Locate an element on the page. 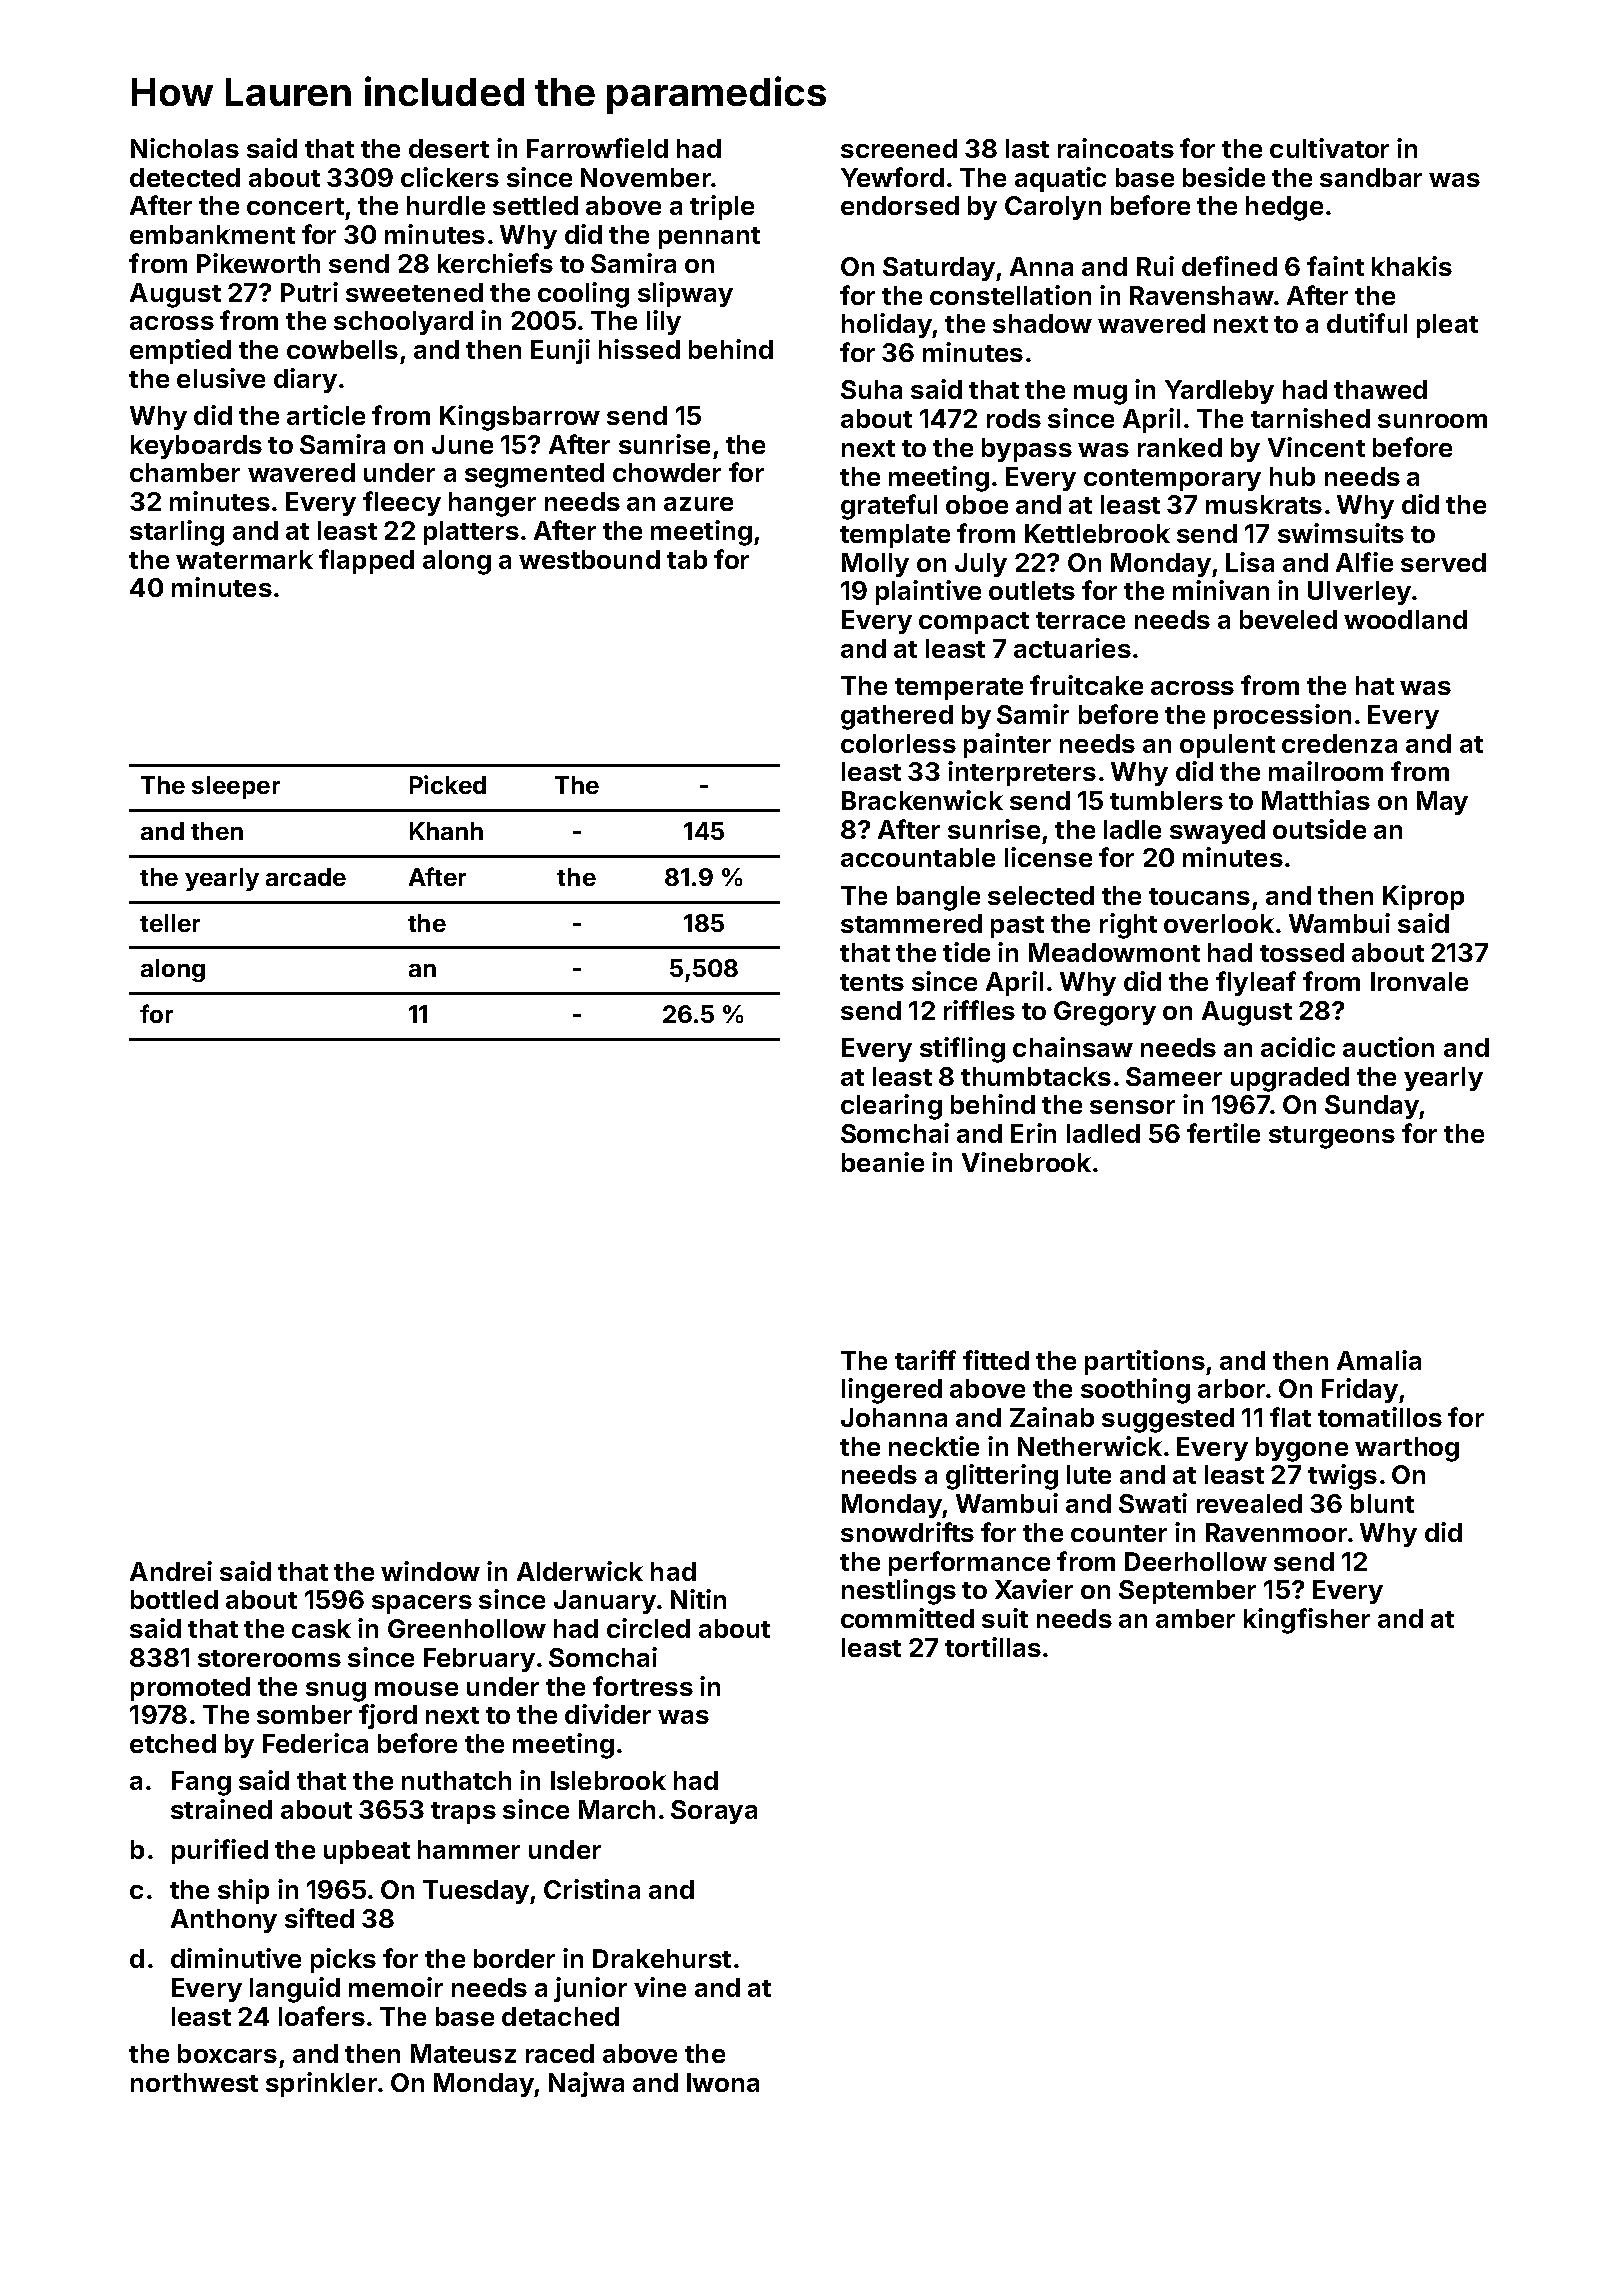 This document has width=1620, height=2292. Swati is located at coordinates (1153, 1503).
